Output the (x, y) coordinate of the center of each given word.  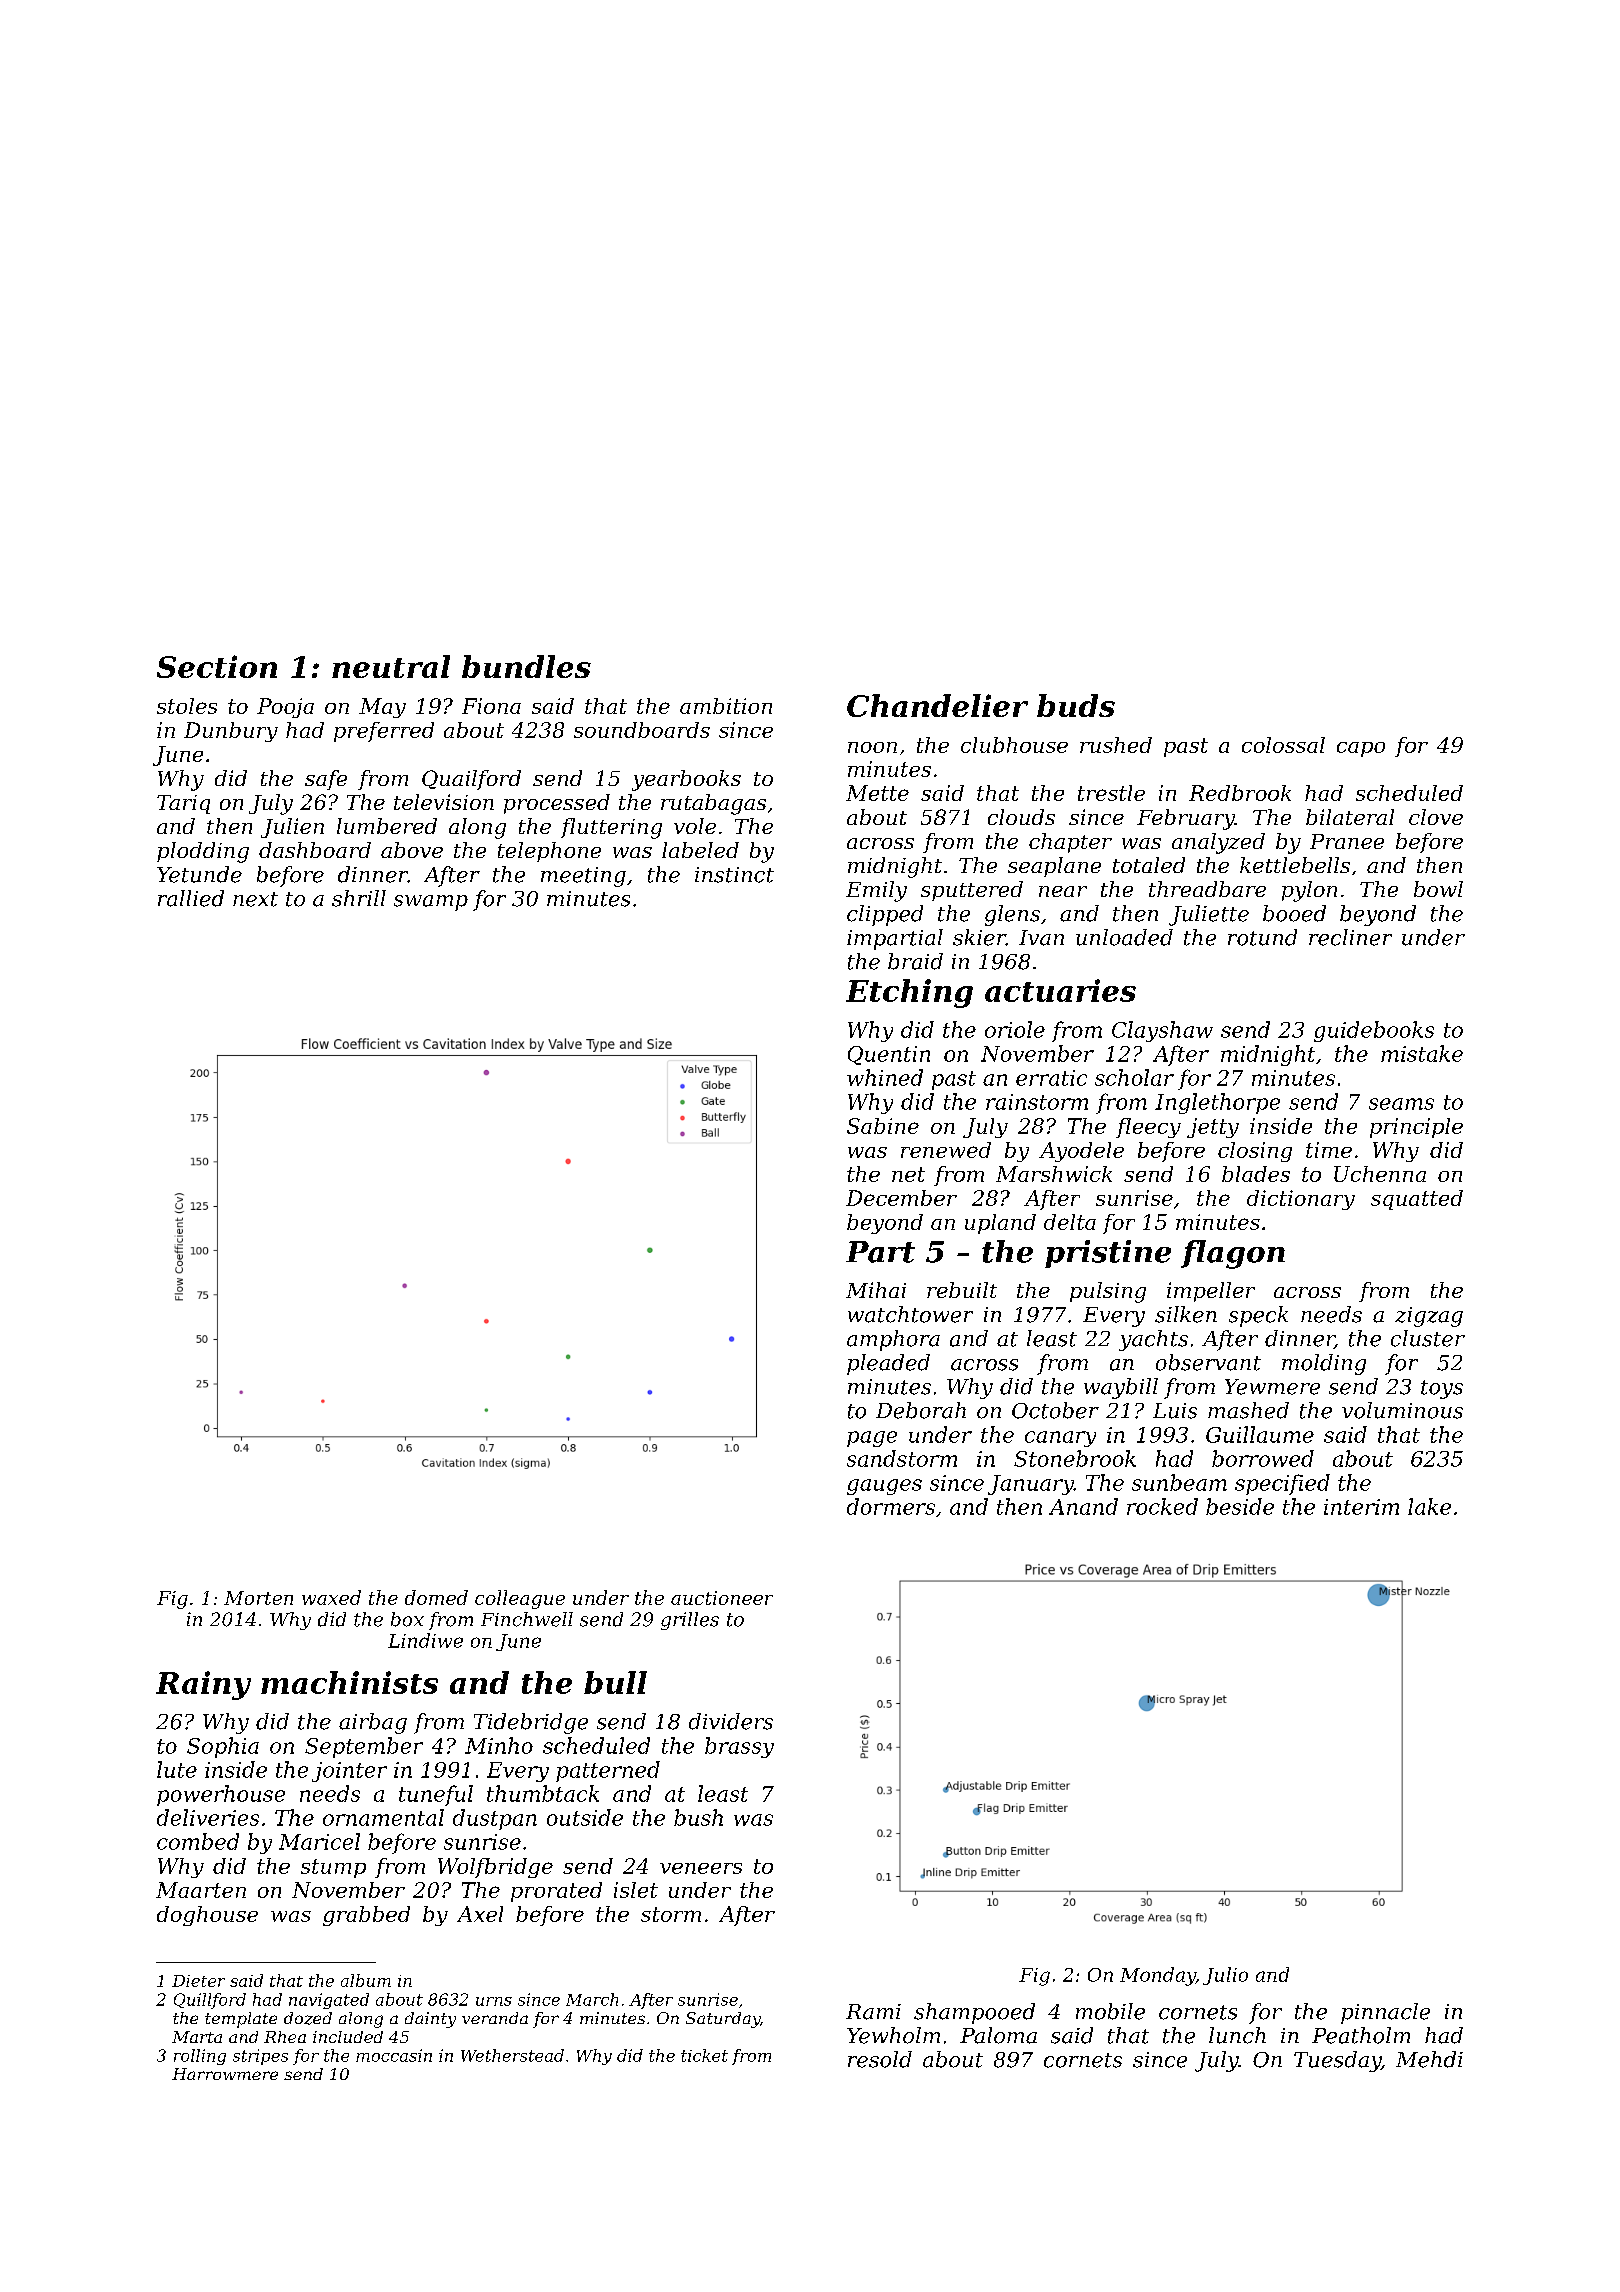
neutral (391, 666)
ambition (726, 706)
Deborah (921, 1410)
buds (1076, 705)
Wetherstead (512, 2055)
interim (1361, 1507)
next (255, 899)
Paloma (998, 2035)
